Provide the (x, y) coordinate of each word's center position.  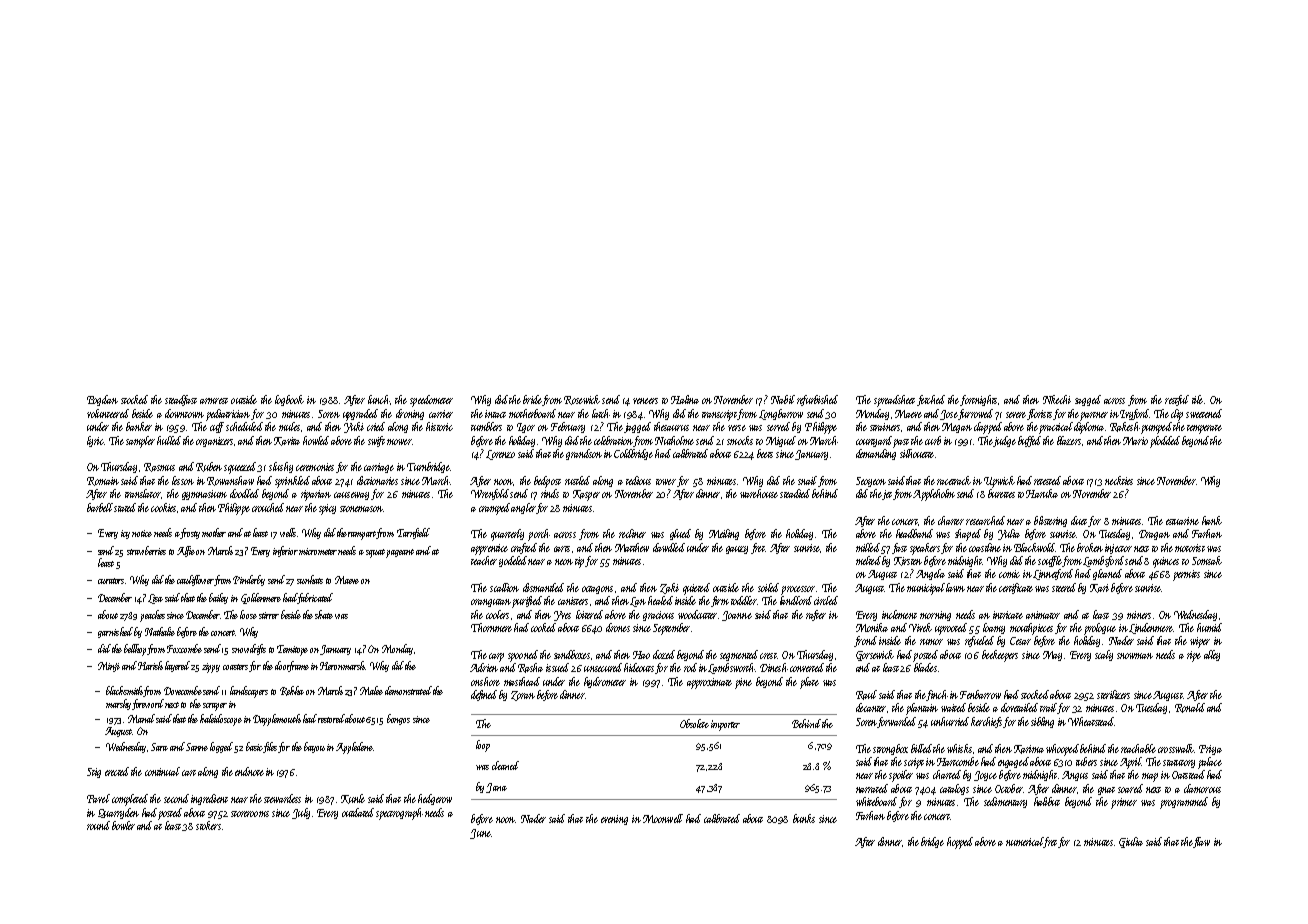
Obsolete (694, 723)
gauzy (737, 550)
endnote (249, 771)
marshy (118, 704)
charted (947, 774)
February (568, 427)
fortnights (978, 400)
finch (937, 695)
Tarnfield (413, 533)
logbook (289, 400)
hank (1212, 520)
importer (725, 725)
